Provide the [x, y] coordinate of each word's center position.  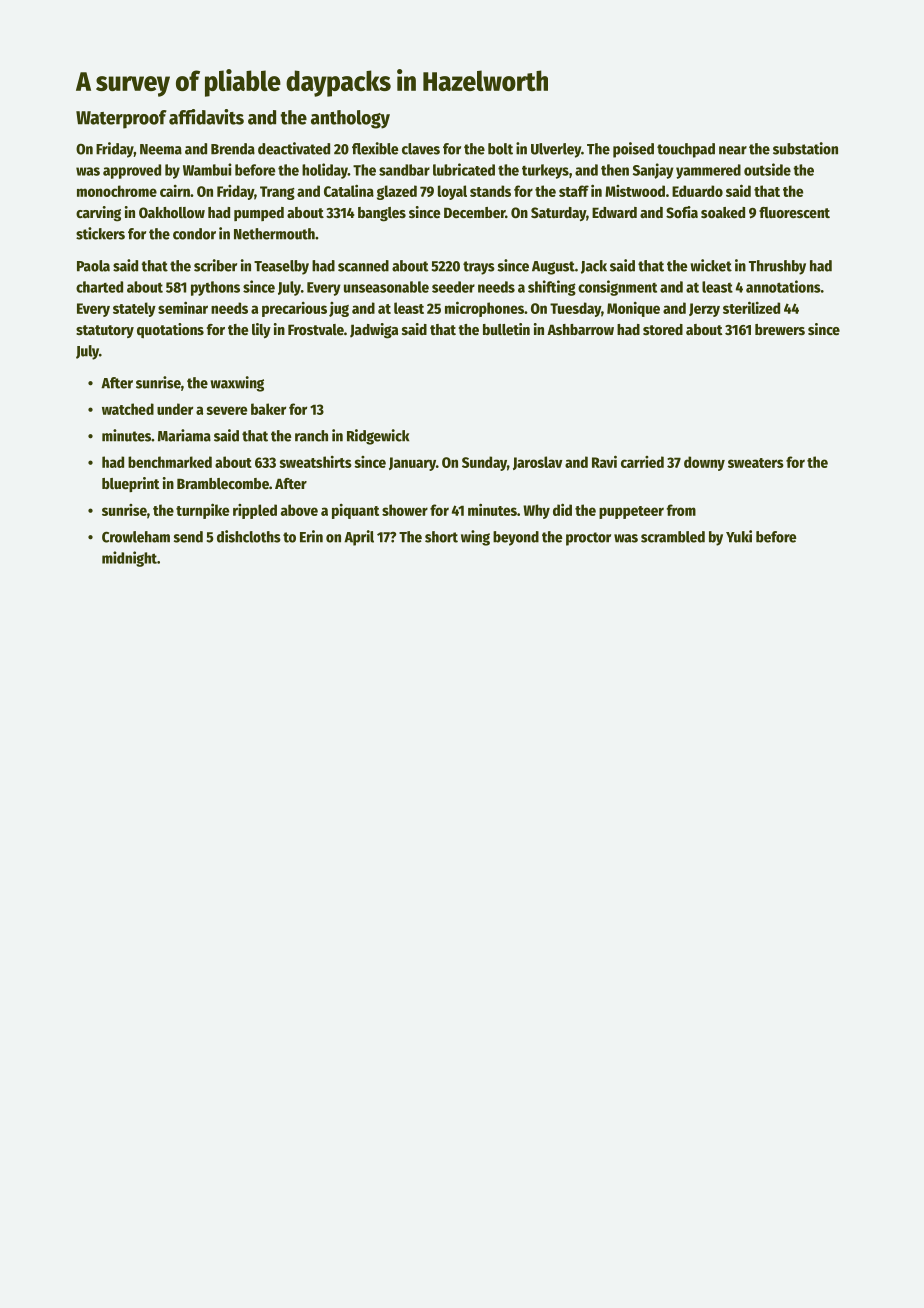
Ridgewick [378, 437]
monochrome [117, 191]
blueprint [131, 484]
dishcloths [249, 536]
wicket [711, 265]
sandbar [404, 170]
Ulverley [556, 150]
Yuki [739, 536]
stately [134, 309]
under [175, 409]
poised [633, 150]
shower [405, 510]
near [733, 150]
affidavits [206, 117]
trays [479, 268]
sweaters [756, 463]
